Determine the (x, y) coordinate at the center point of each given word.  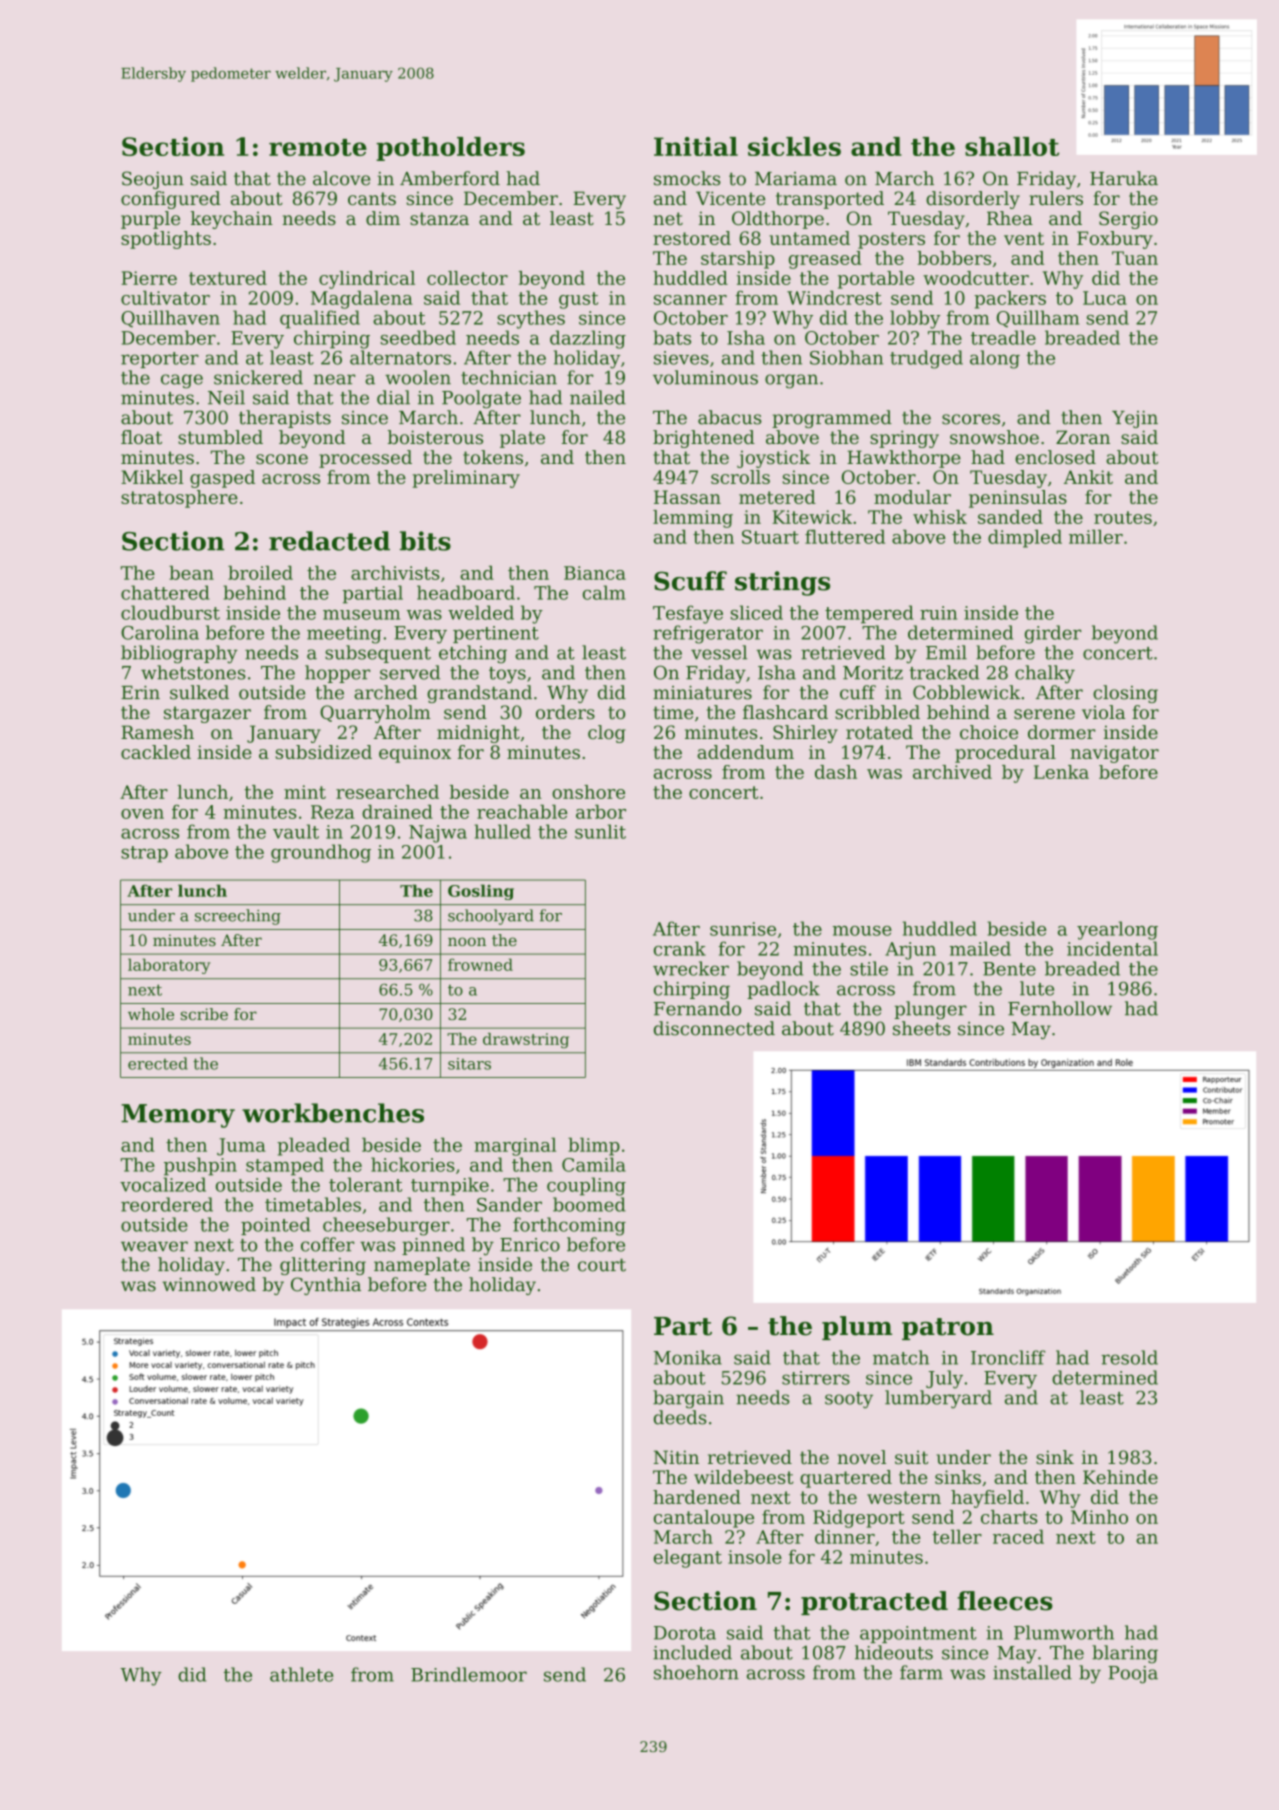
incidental (1112, 948)
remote (318, 147)
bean (191, 572)
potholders (450, 149)
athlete (301, 1674)
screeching (238, 917)
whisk (940, 517)
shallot (1012, 146)
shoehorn (696, 1672)
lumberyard (938, 1399)
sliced (757, 612)
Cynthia (326, 1286)
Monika (688, 1357)
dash (836, 772)
